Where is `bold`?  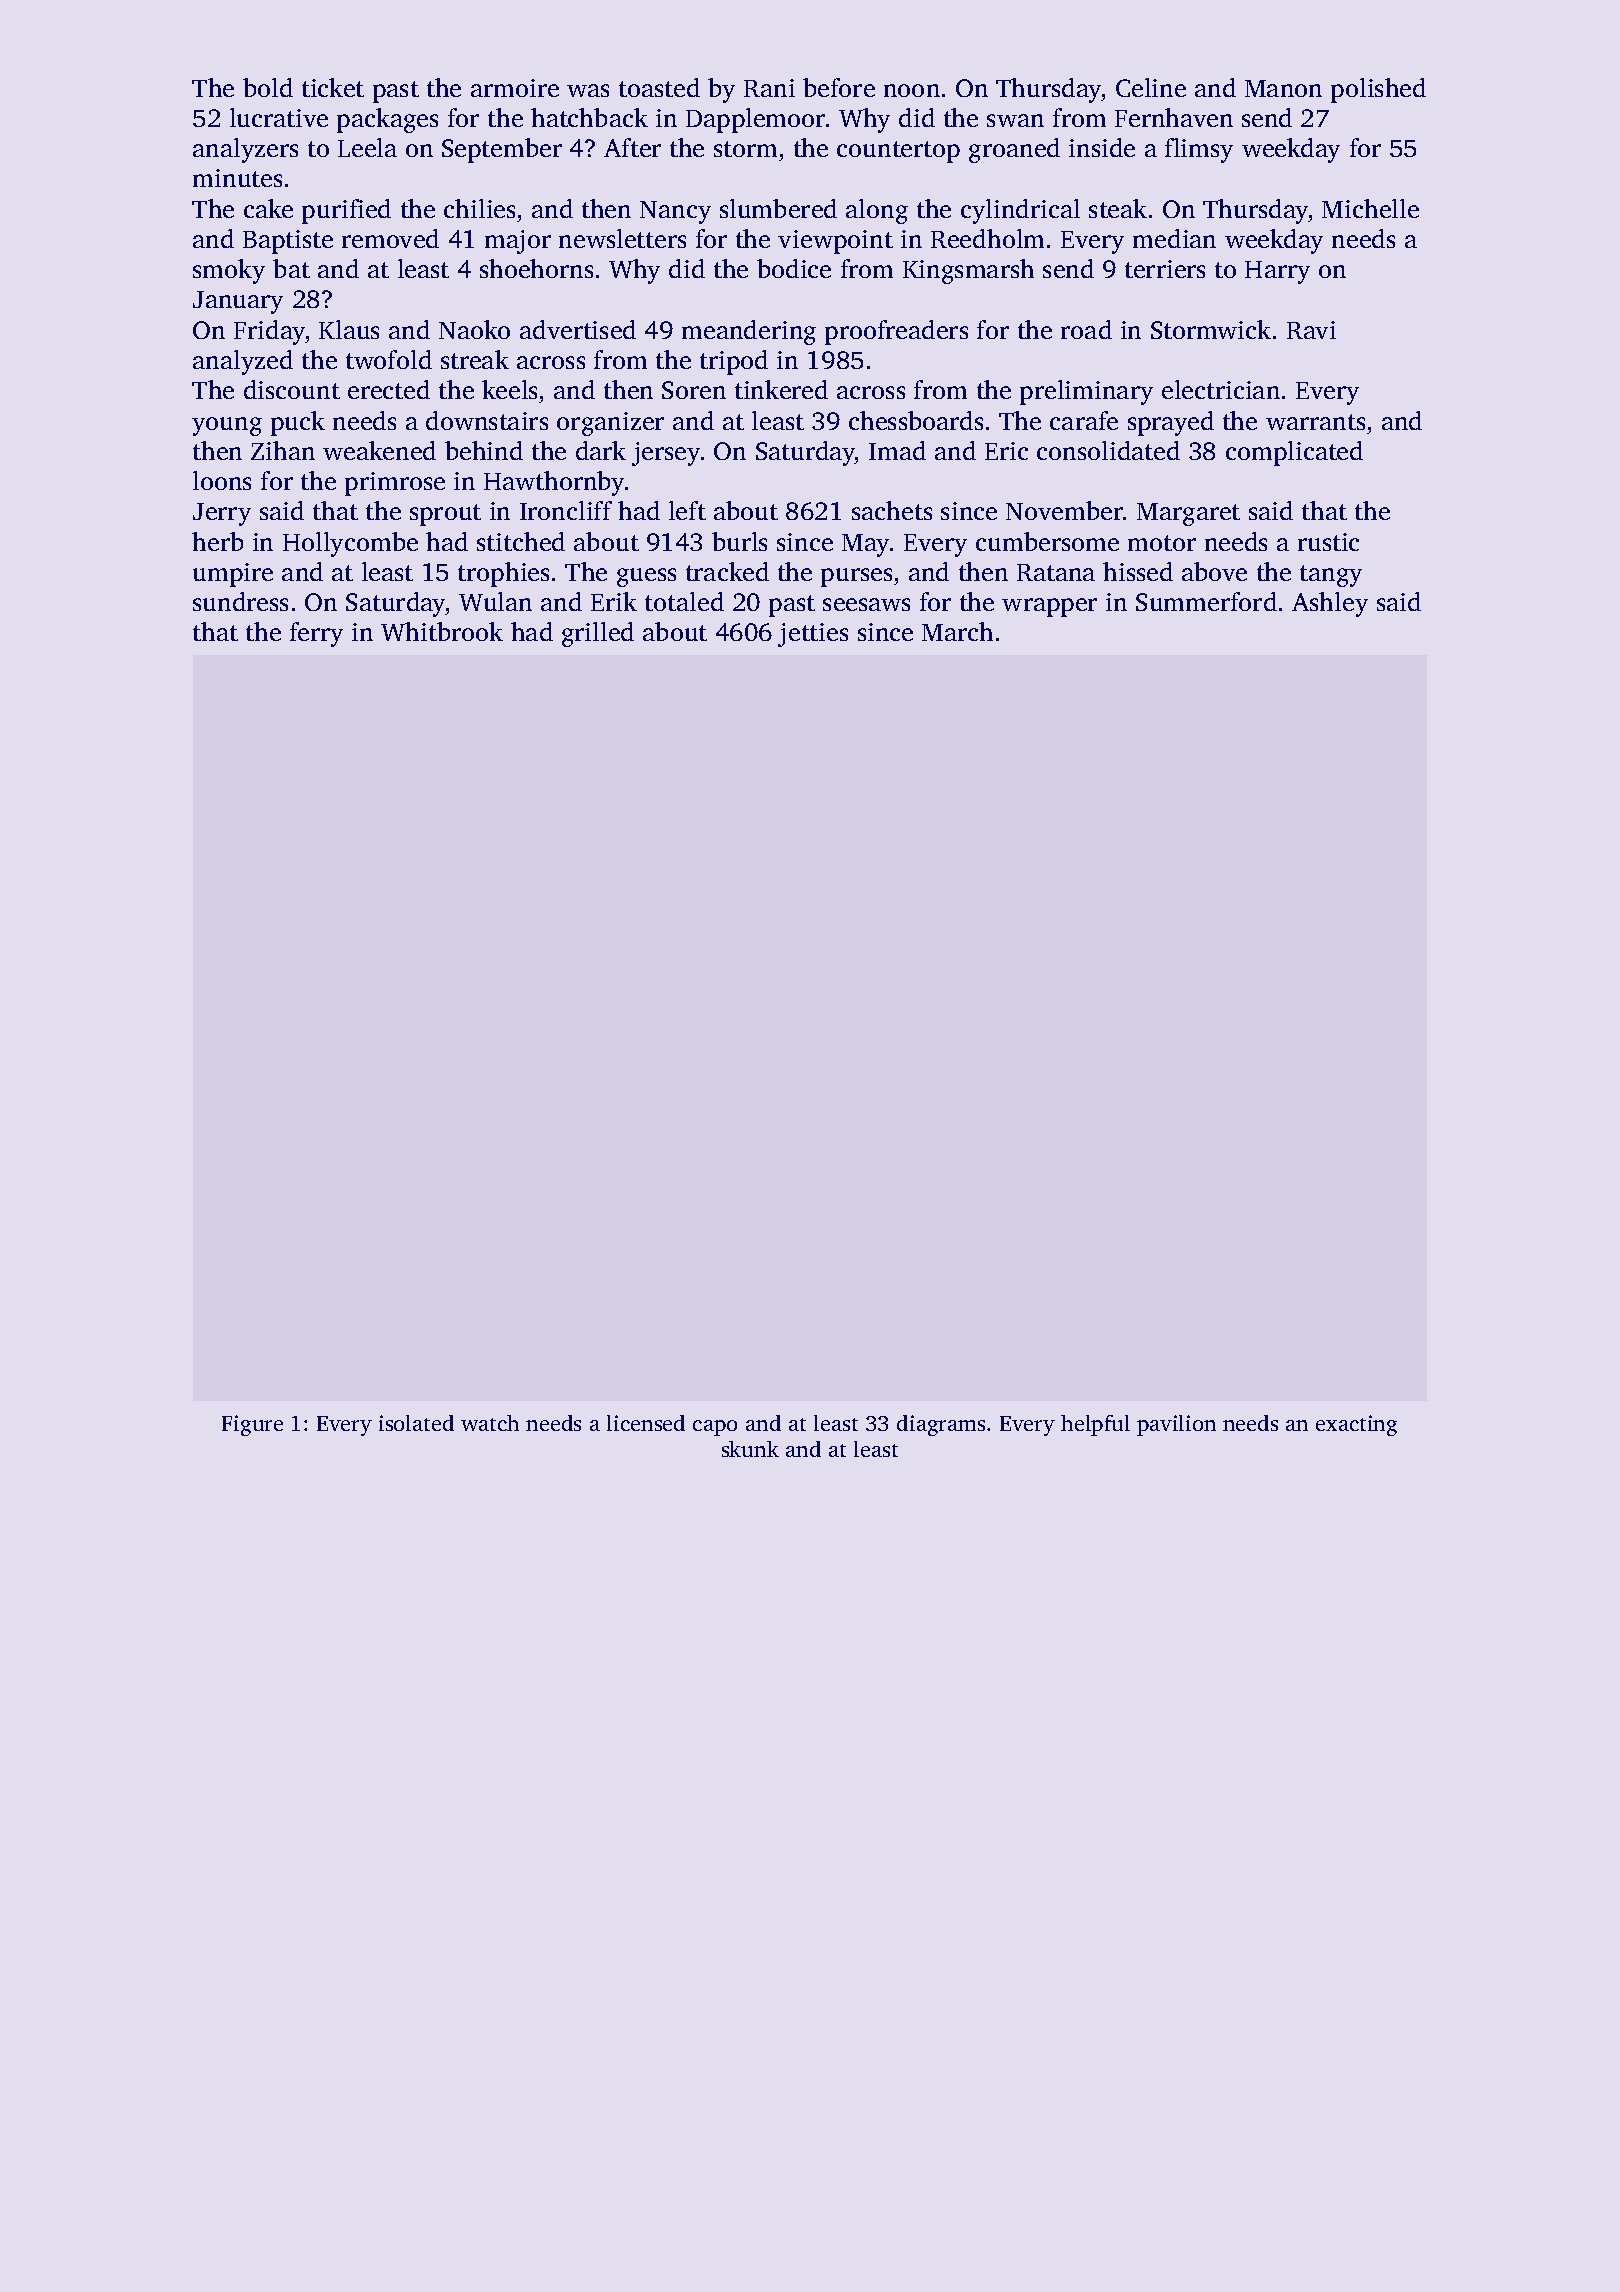 bold is located at coordinates (268, 87).
